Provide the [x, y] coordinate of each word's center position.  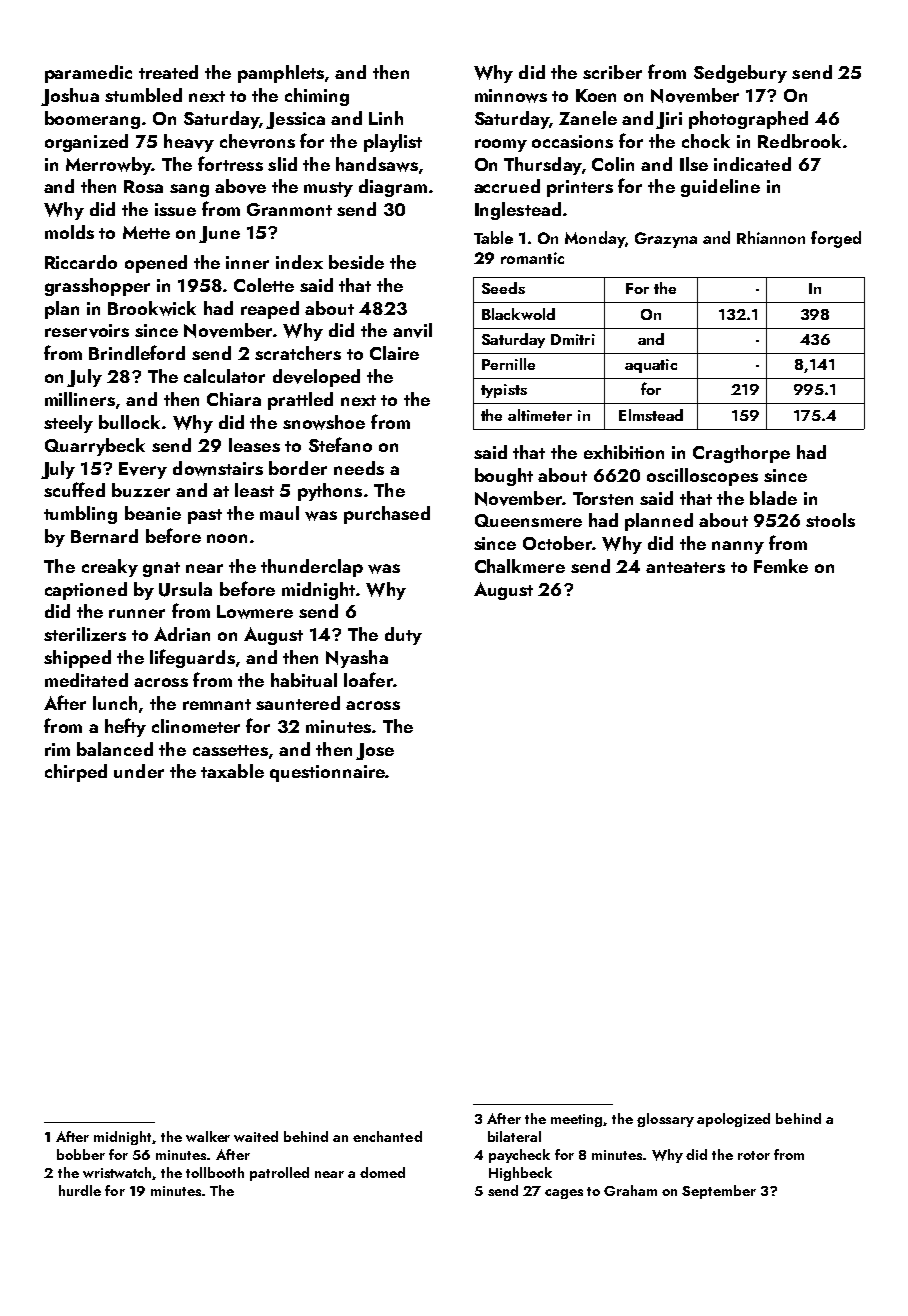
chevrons [257, 141]
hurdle [80, 1190]
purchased [387, 515]
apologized [733, 1120]
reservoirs [87, 331]
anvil [412, 330]
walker [208, 1136]
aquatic [651, 366]
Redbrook [799, 141]
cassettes [230, 750]
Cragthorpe [741, 454]
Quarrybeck [95, 447]
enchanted [387, 1136]
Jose [375, 751]
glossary [665, 1120]
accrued [507, 186]
